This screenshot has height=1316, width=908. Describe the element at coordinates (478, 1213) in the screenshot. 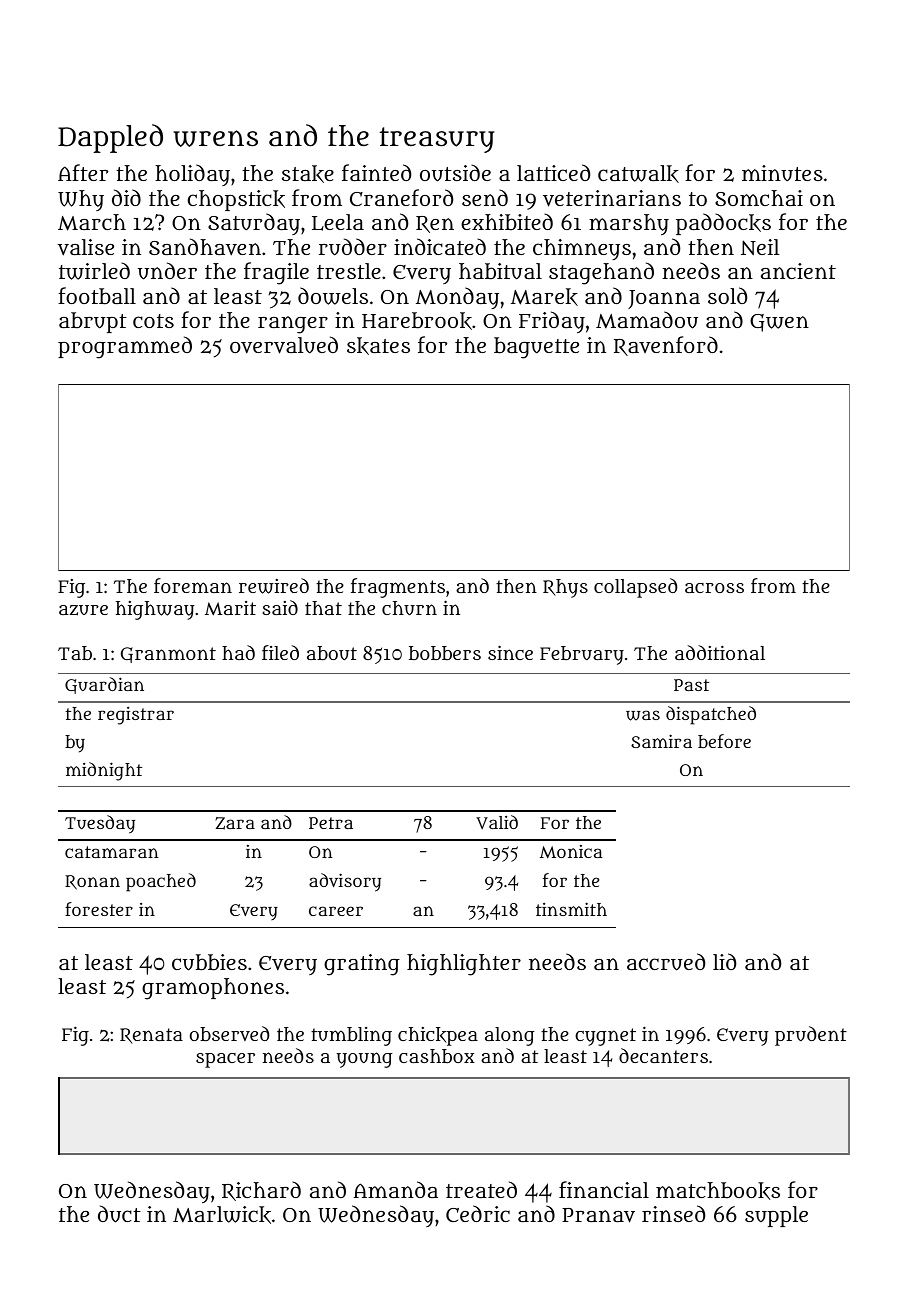

I see `Cedric` at that location.
